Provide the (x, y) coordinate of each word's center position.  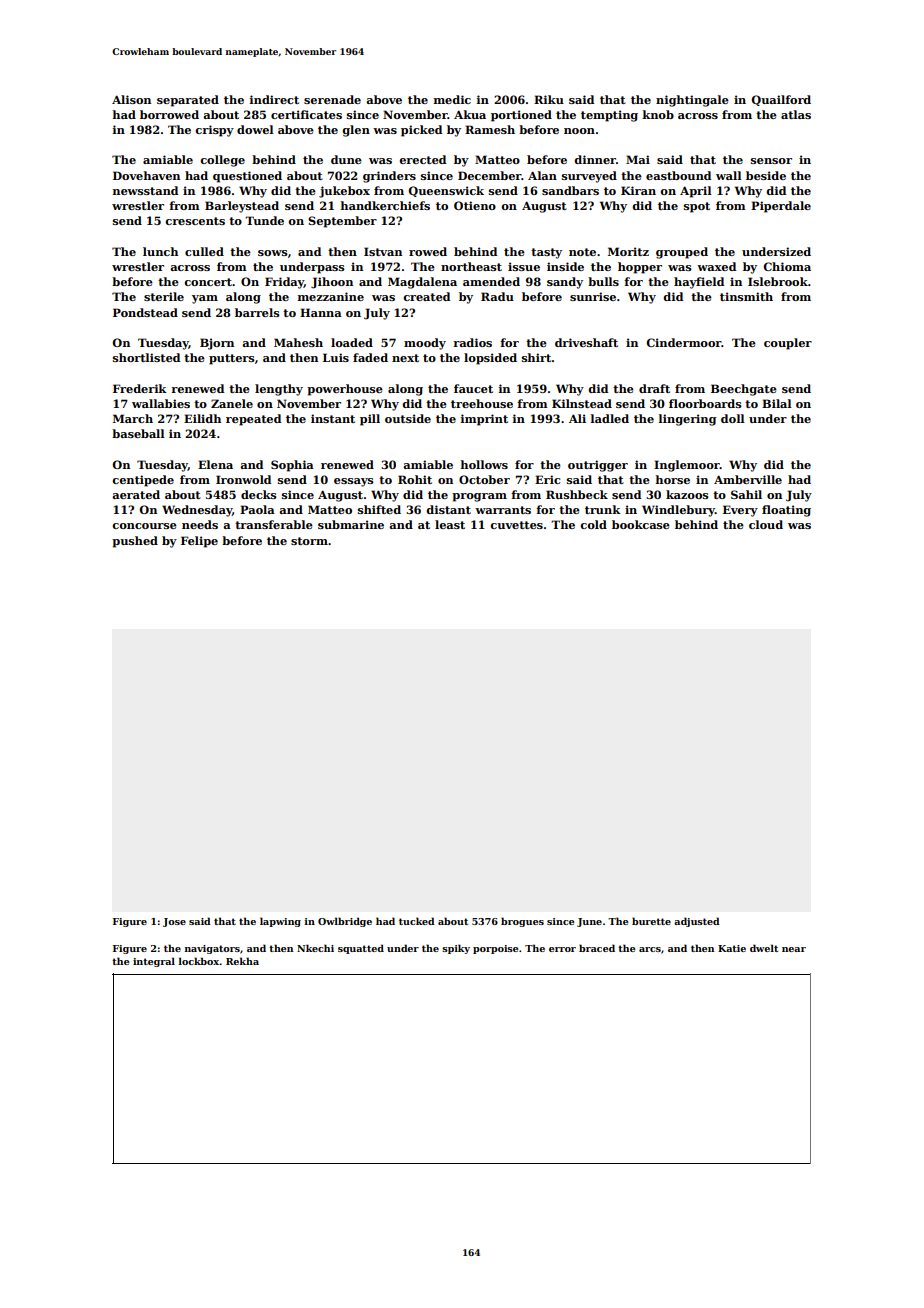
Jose (174, 922)
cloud (766, 524)
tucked (417, 921)
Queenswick (446, 191)
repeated (253, 420)
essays (354, 482)
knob (658, 114)
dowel (255, 129)
